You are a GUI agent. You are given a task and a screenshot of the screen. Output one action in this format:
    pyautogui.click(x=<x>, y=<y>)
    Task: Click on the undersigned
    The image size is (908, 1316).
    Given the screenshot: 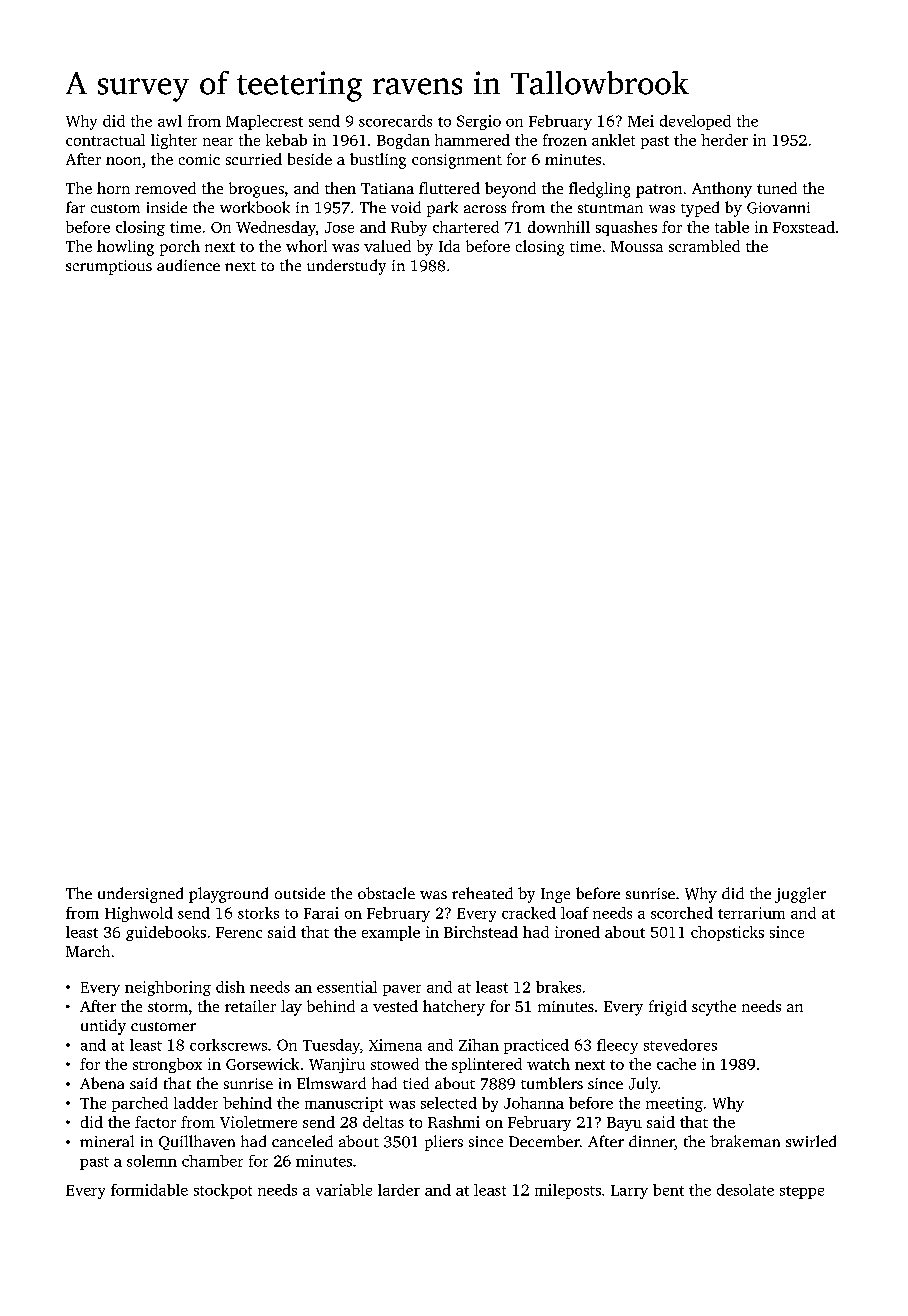 What is the action you would take?
    pyautogui.click(x=140, y=895)
